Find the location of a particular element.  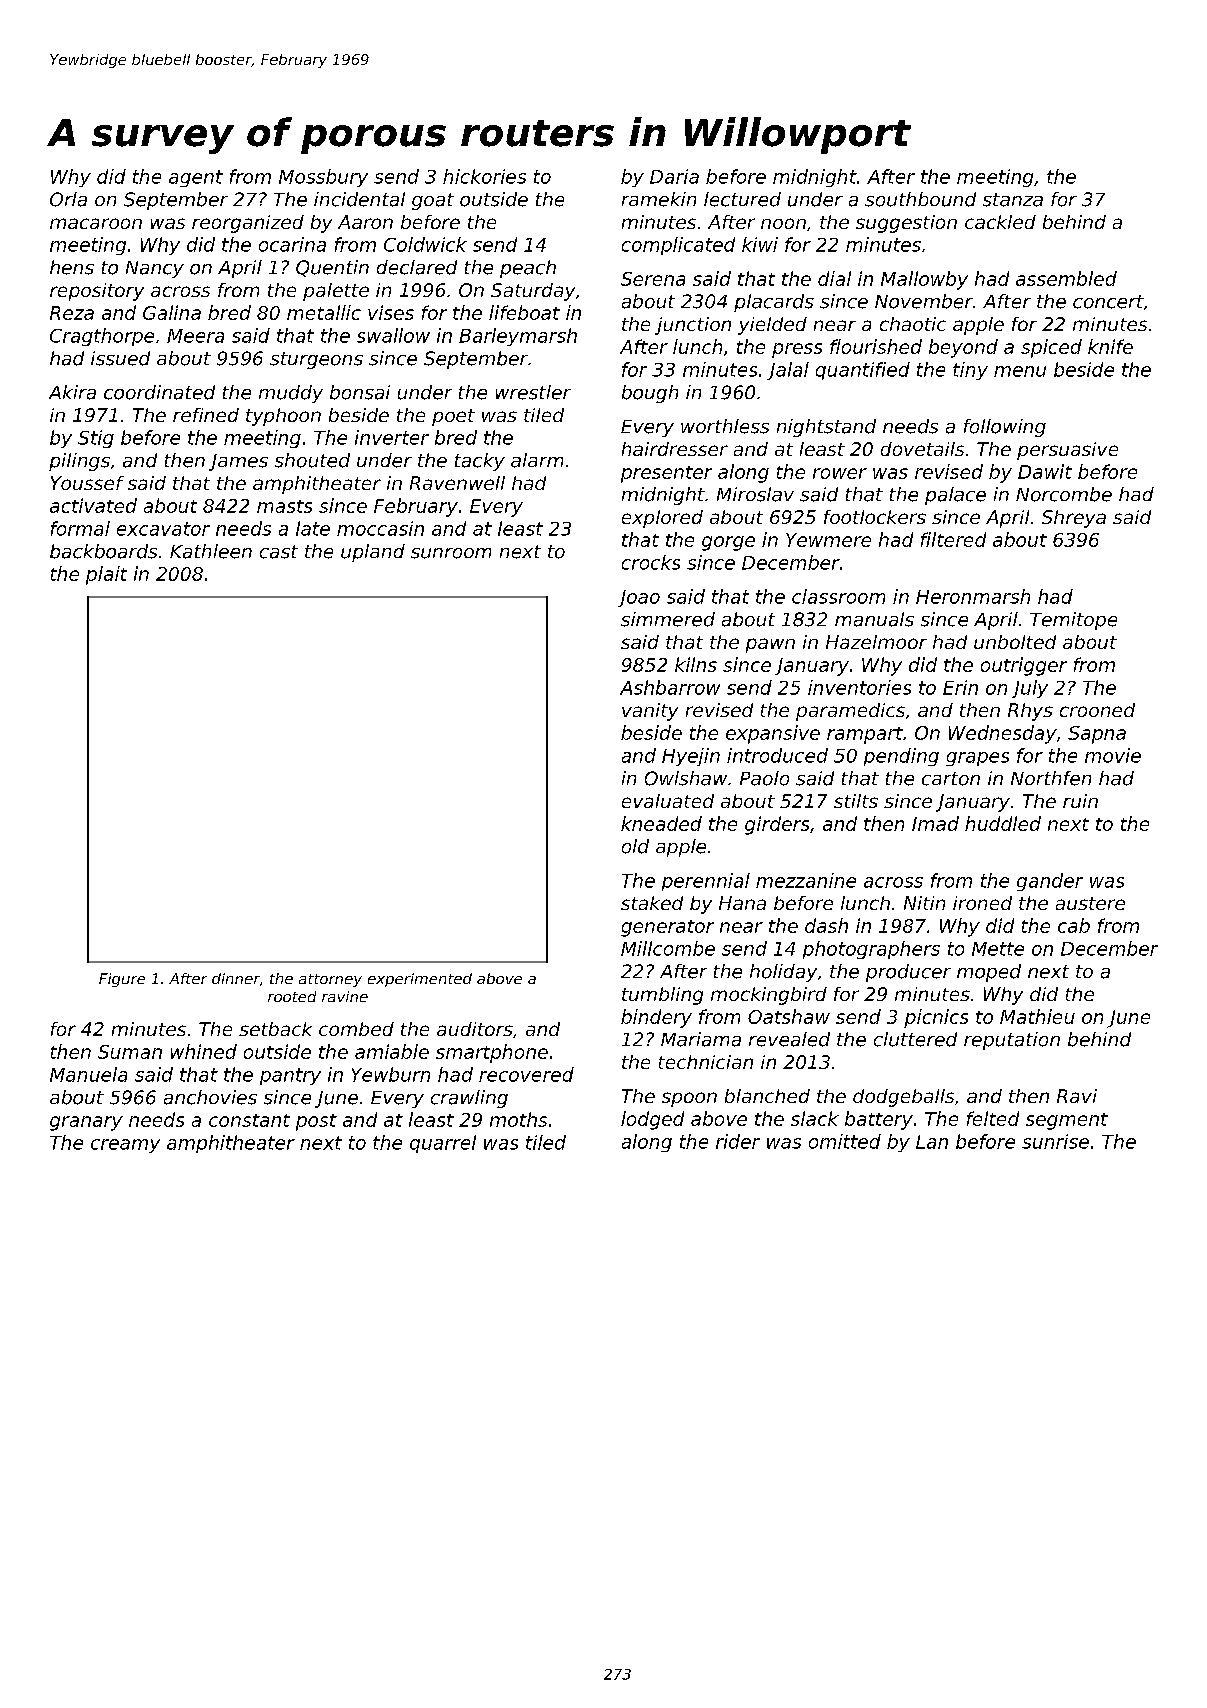

stanza is located at coordinates (1013, 200).
